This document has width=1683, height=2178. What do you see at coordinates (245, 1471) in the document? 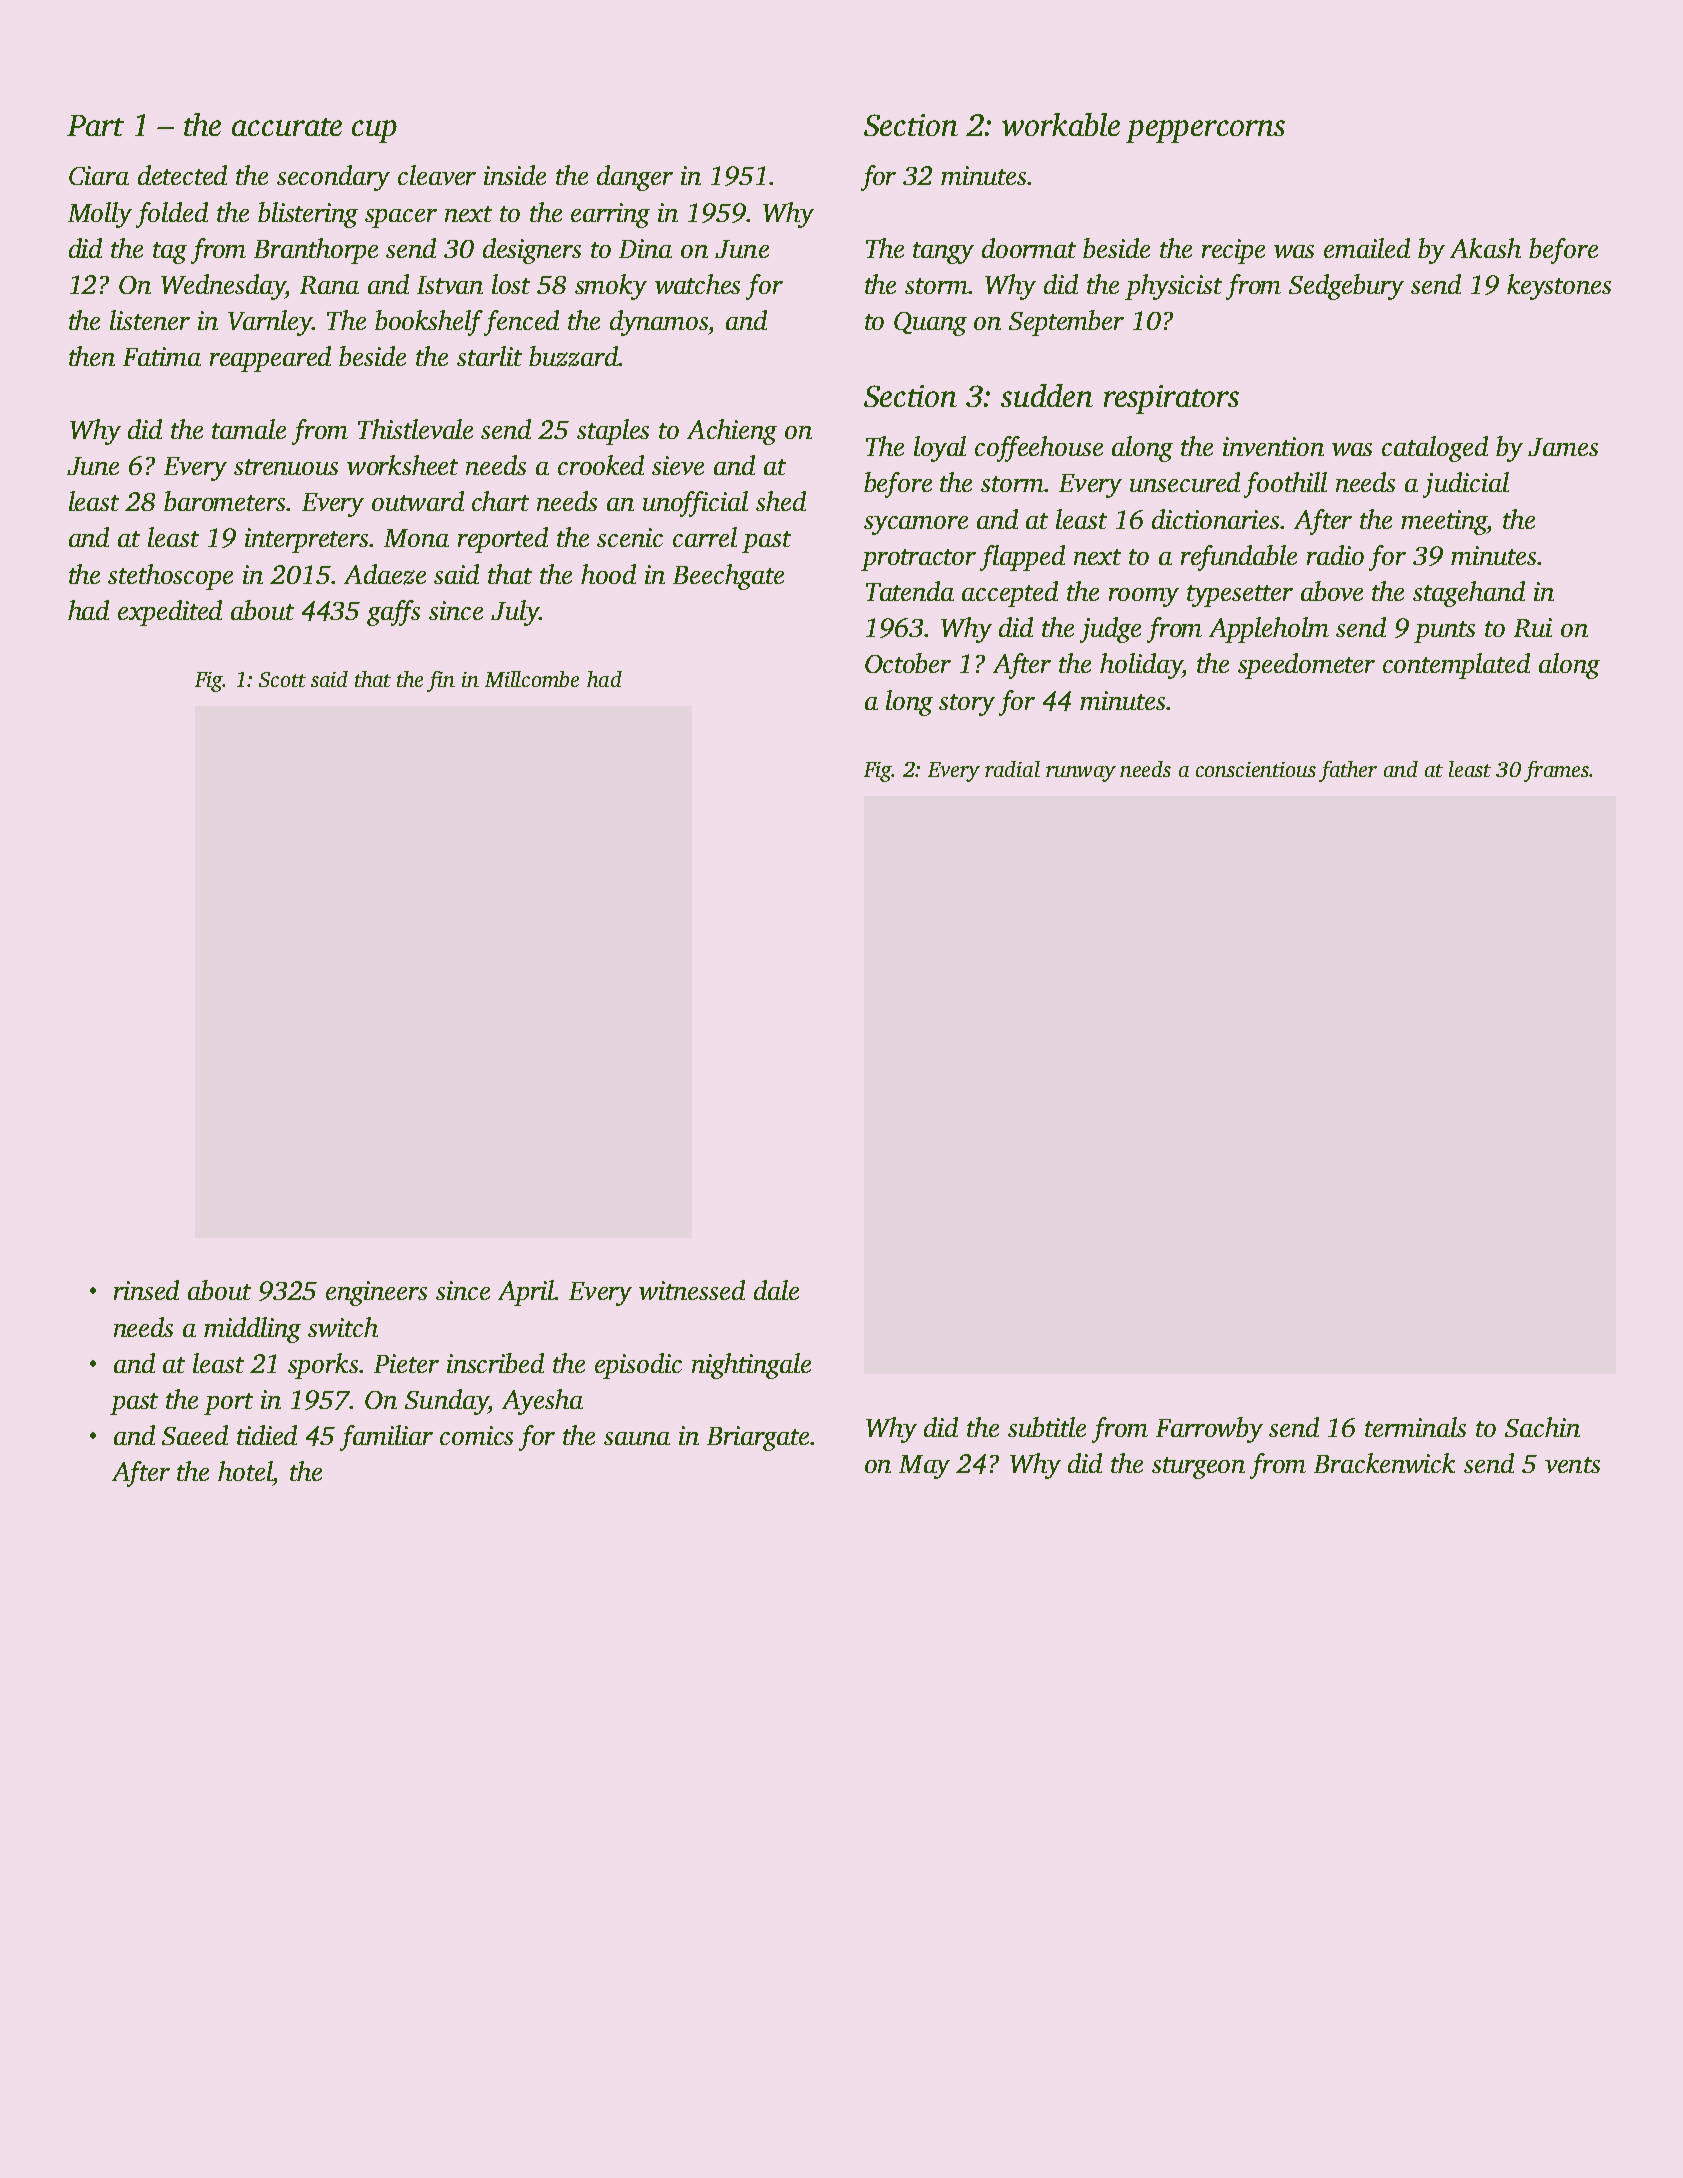
I see `hotel` at bounding box center [245, 1471].
